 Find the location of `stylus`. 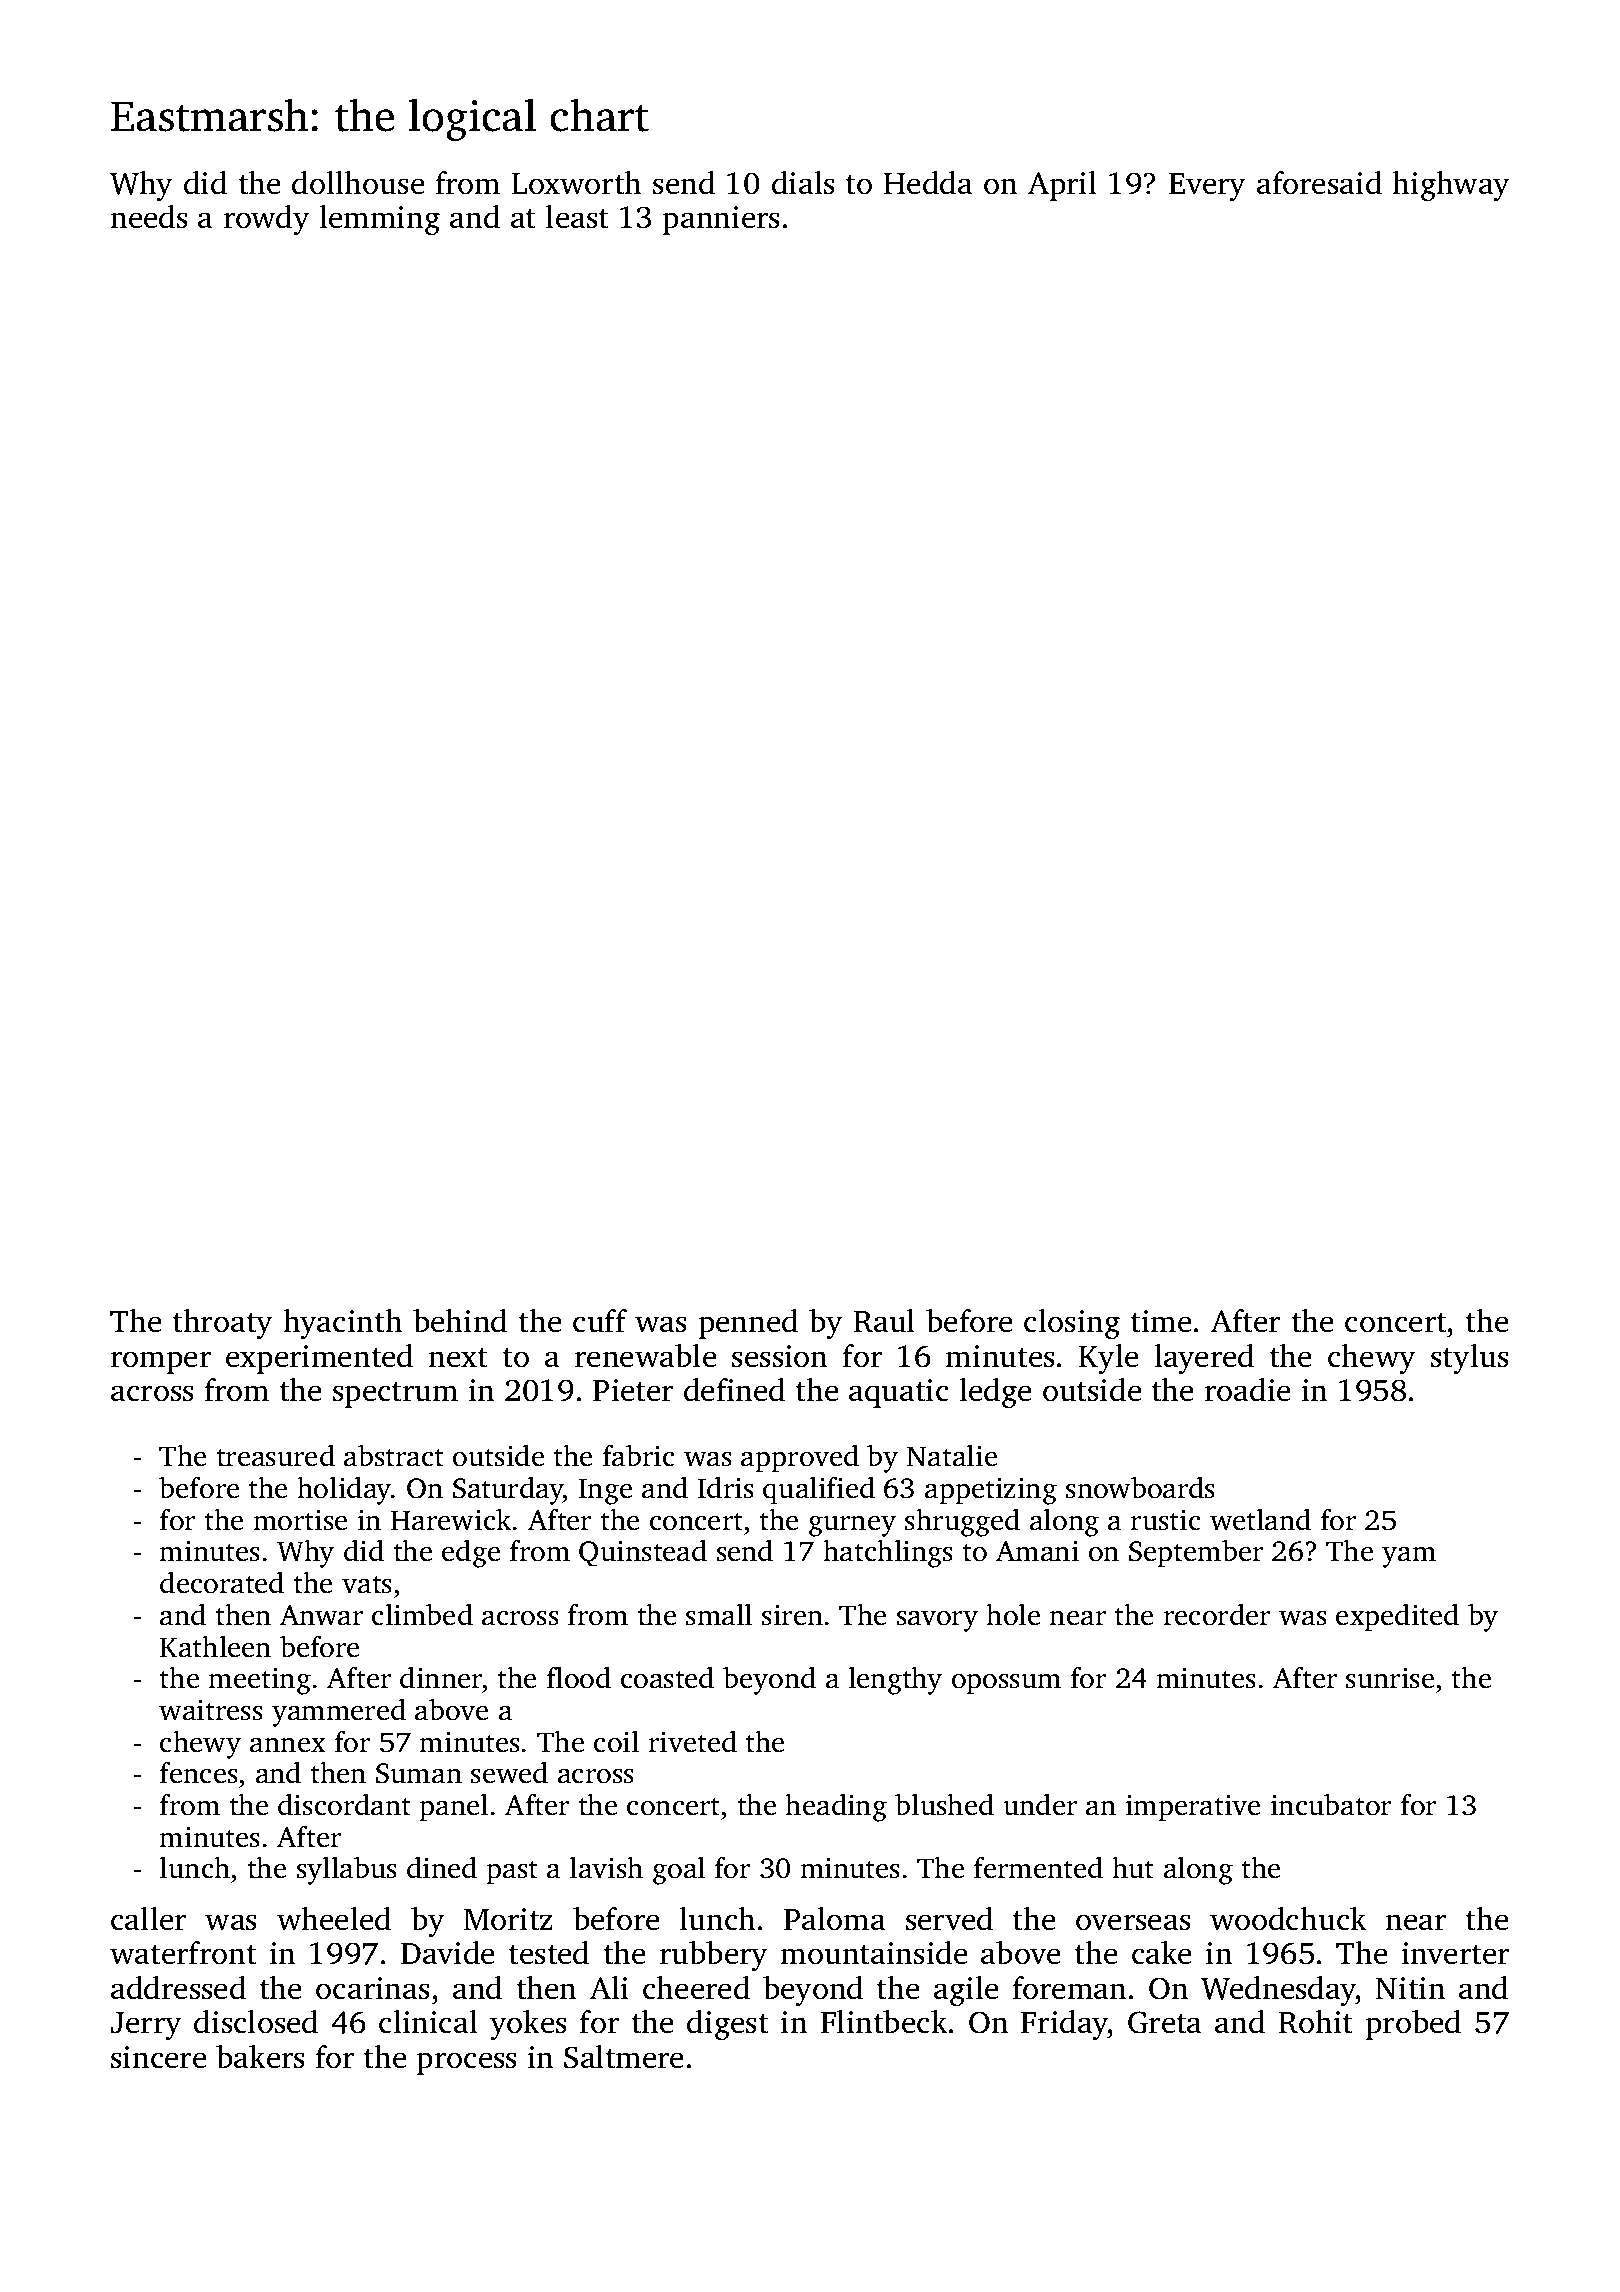

stylus is located at coordinates (1470, 1359).
